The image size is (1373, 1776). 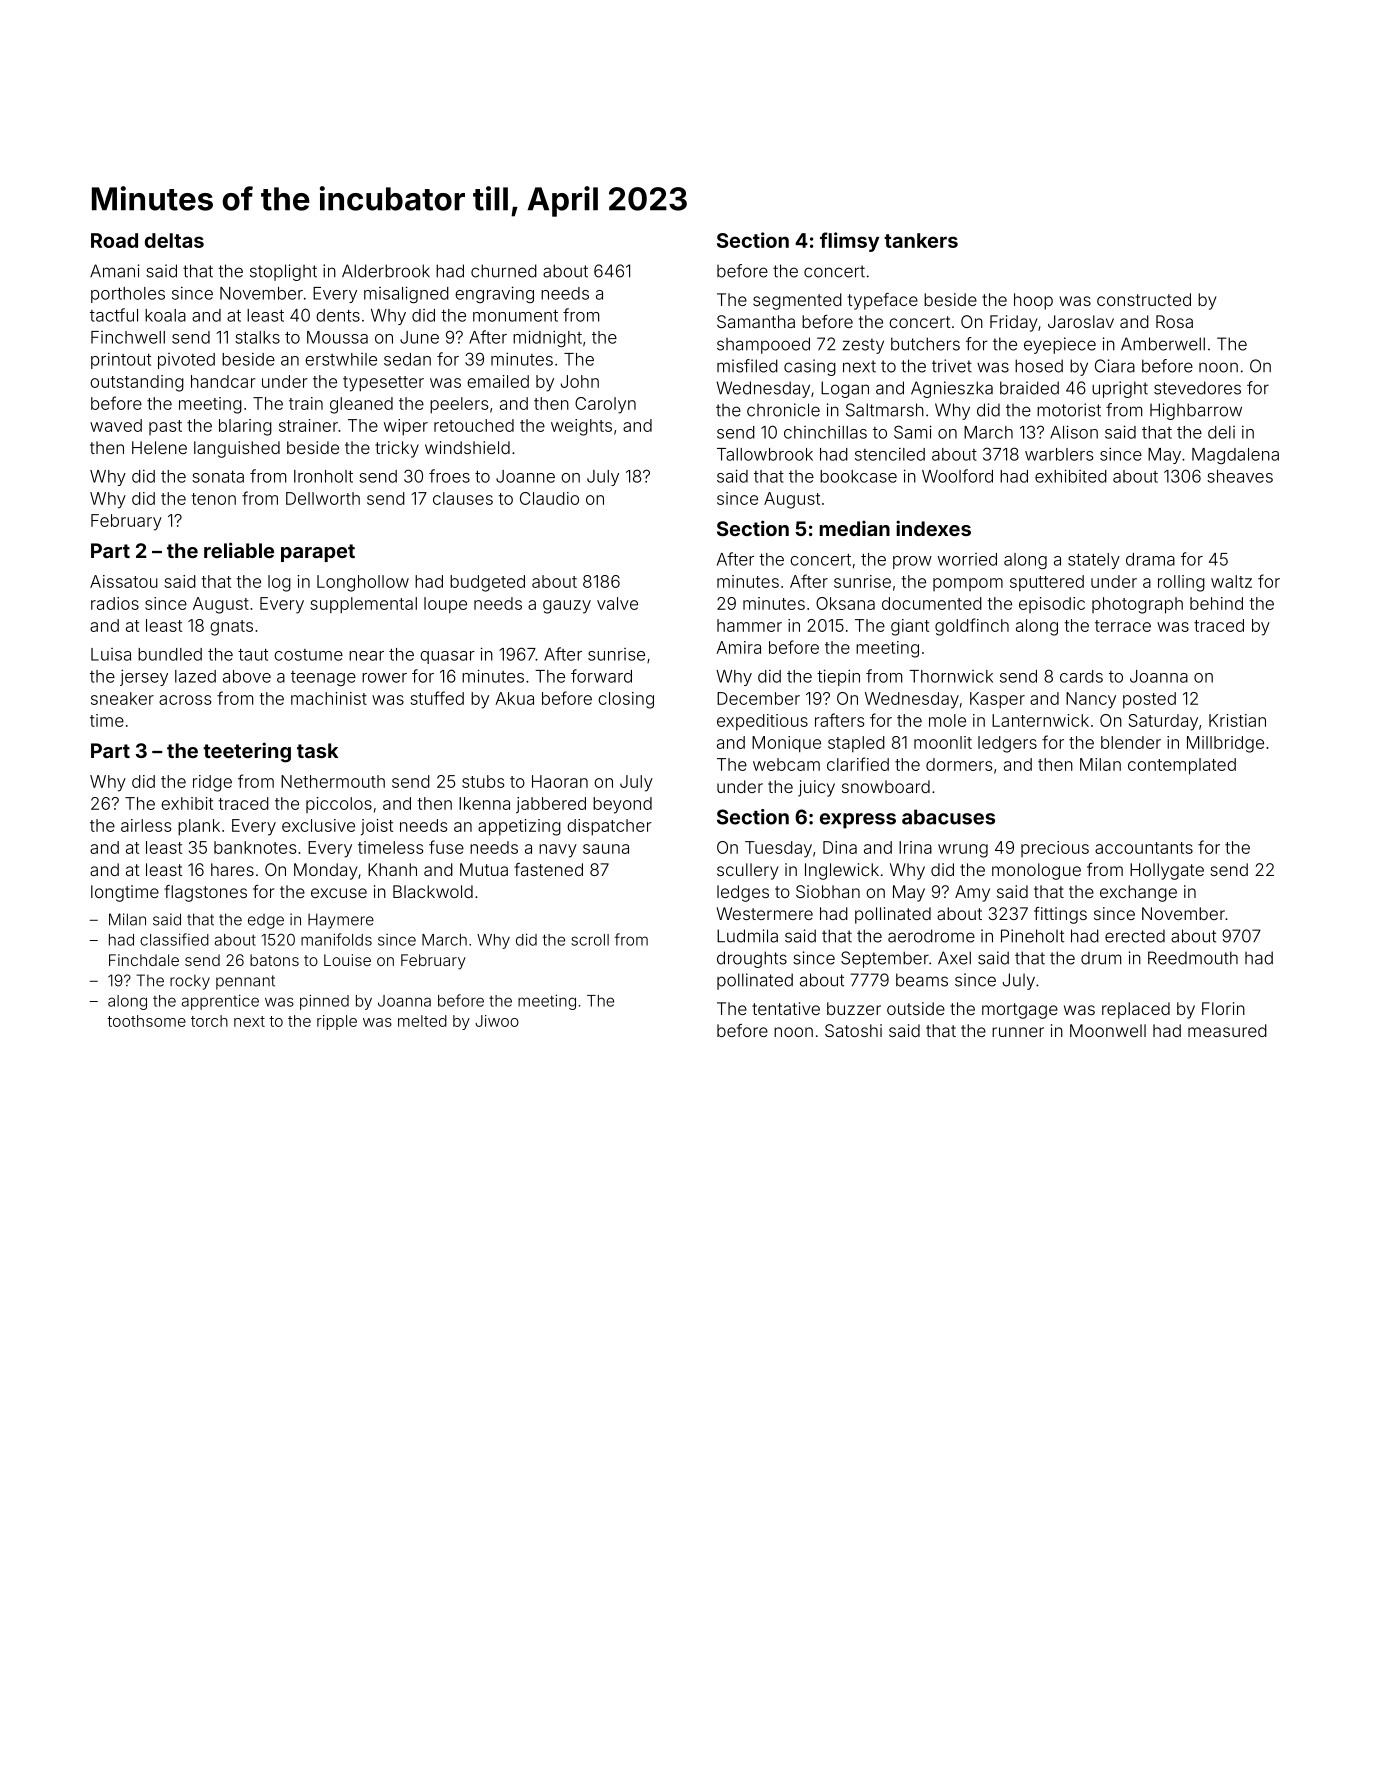 What do you see at coordinates (758, 698) in the page?
I see `December` at bounding box center [758, 698].
